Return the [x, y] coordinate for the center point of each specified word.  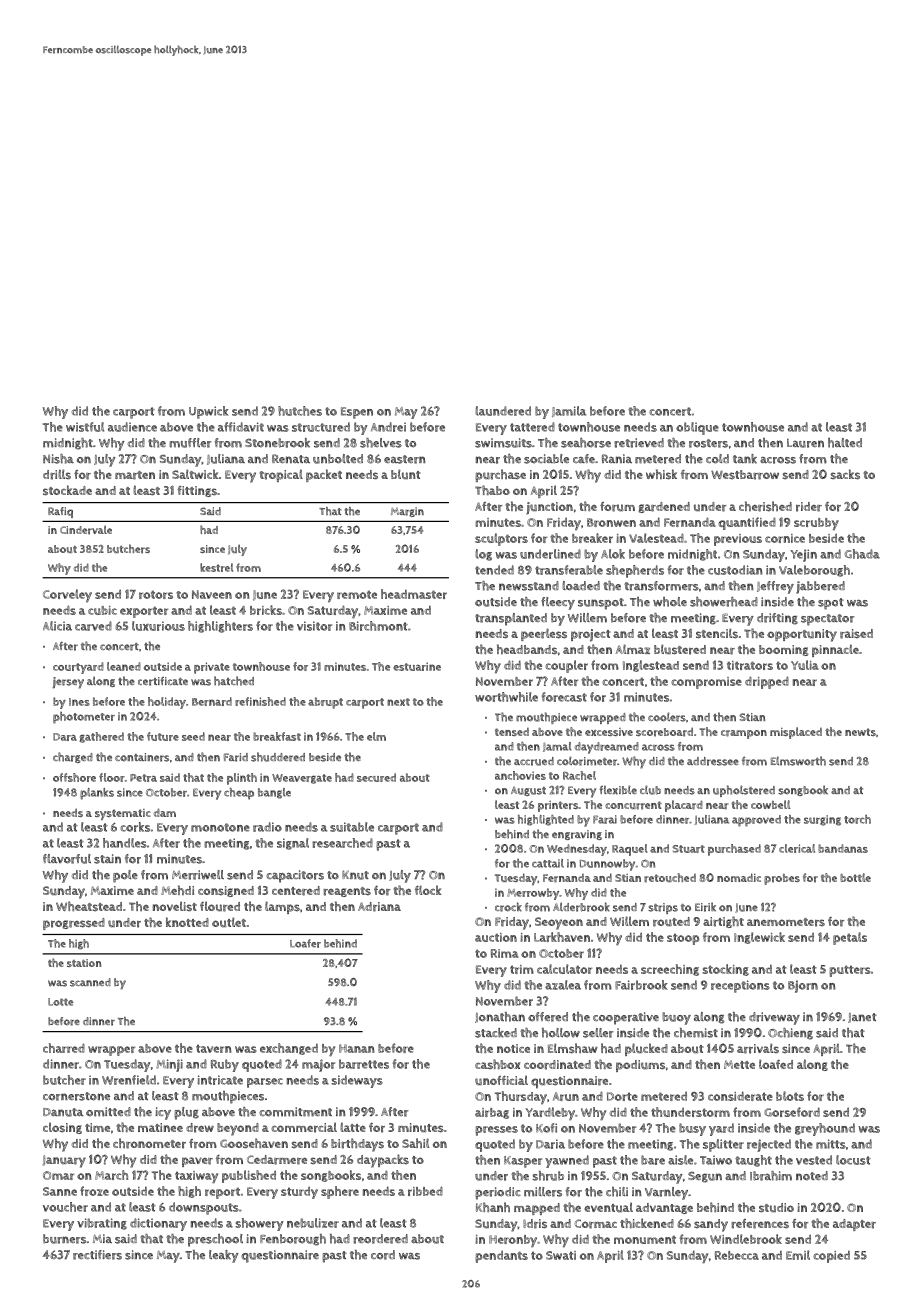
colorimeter [587, 761]
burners [64, 1239]
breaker [592, 538]
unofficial [501, 1080]
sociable [546, 459]
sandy [711, 1225]
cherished [765, 506]
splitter [723, 1145]
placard [684, 806]
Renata [291, 458]
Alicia [57, 626]
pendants [501, 1256]
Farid [236, 757]
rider [809, 507]
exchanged [289, 1049]
